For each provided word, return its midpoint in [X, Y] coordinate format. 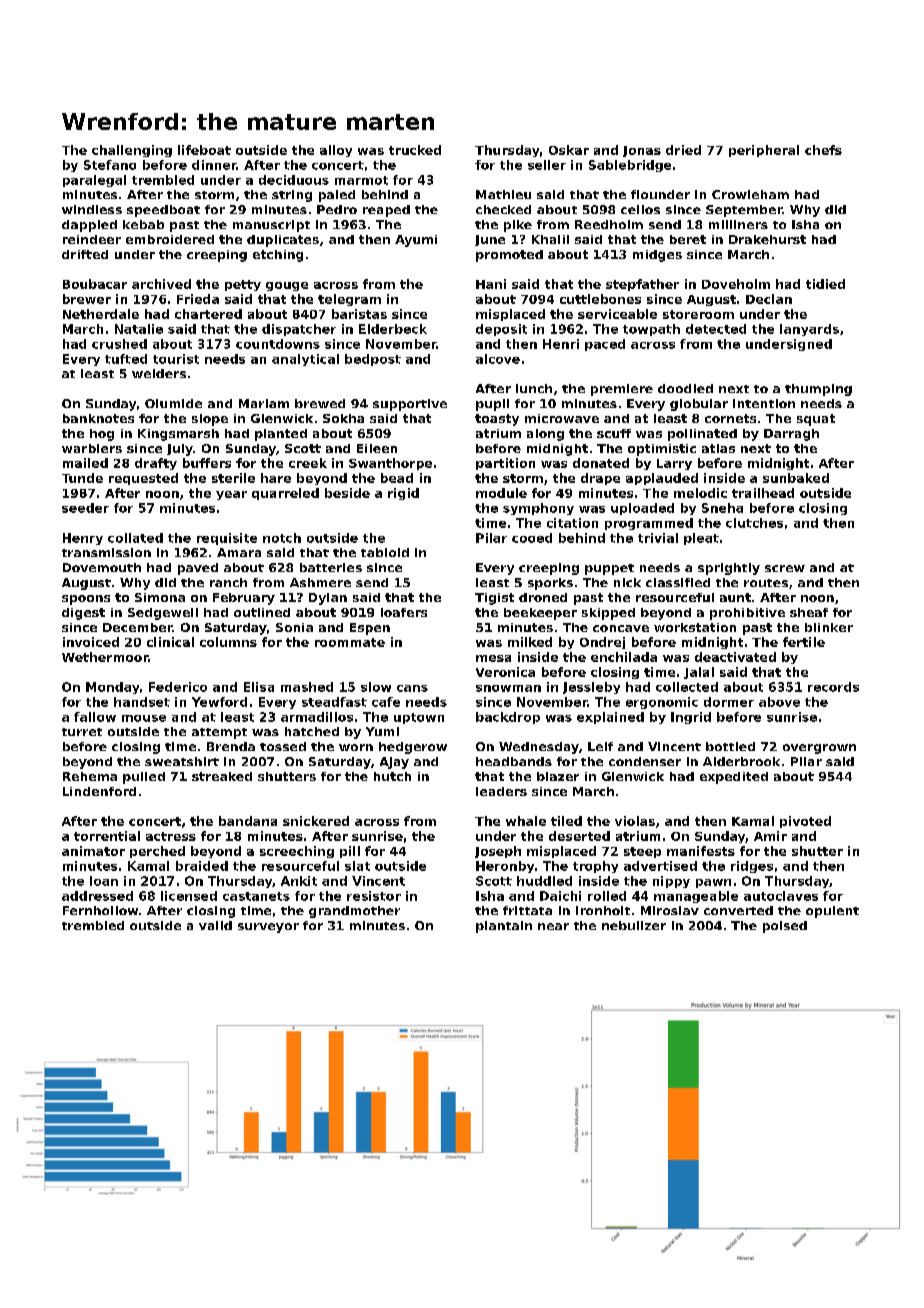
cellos [640, 209]
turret [82, 732]
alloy [336, 151]
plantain [504, 927]
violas [635, 821]
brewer [87, 299]
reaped [386, 211]
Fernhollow [100, 910]
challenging [132, 151]
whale [526, 821]
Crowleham [750, 194]
